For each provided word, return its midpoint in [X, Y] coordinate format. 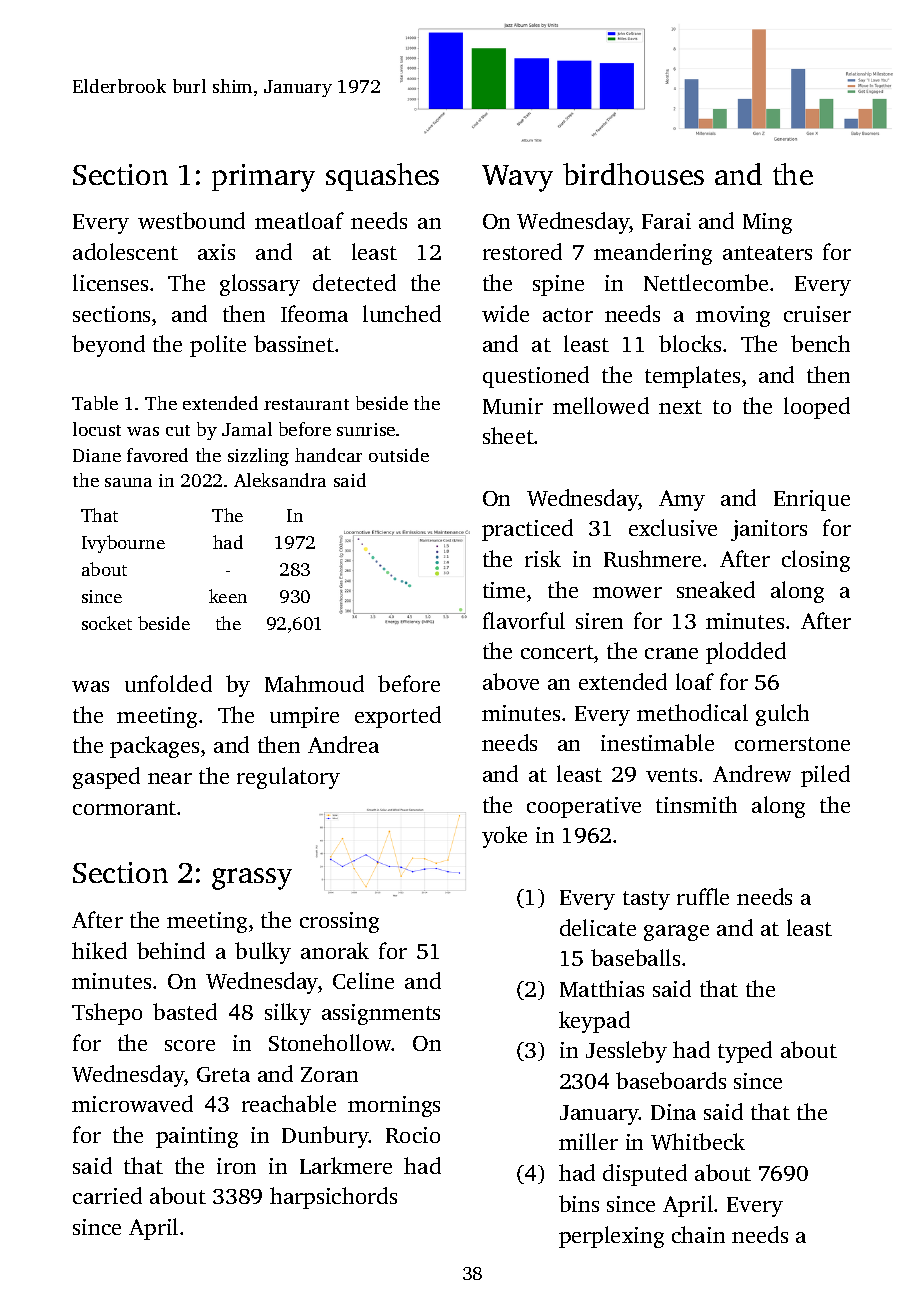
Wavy [517, 178]
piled [825, 776]
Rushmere [652, 558]
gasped [106, 778]
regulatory [288, 778]
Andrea [343, 744]
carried [107, 1195]
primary [263, 178]
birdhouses [633, 174]
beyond [108, 346]
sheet [508, 435]
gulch [782, 715]
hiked [99, 950]
